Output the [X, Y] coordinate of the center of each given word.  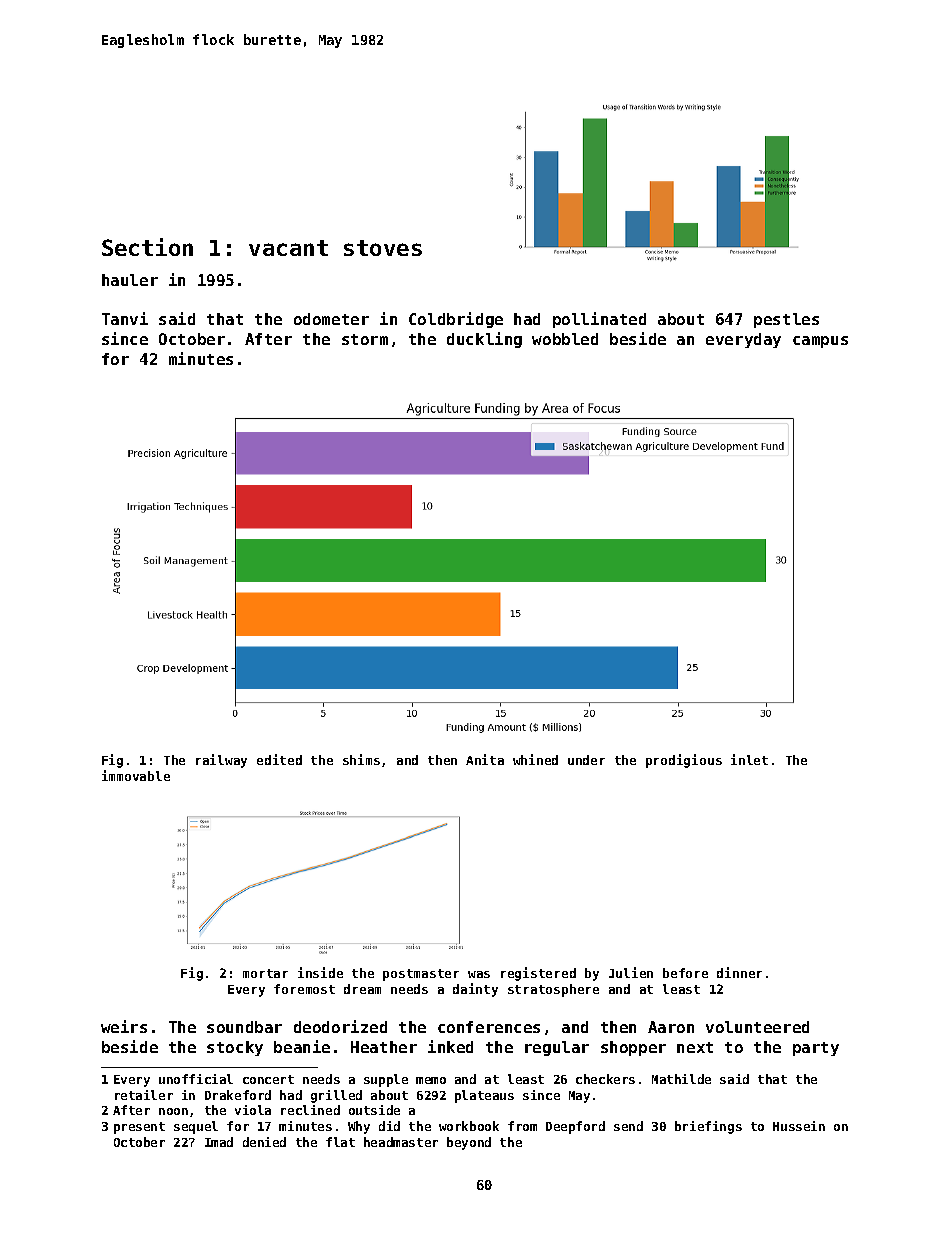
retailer [144, 1095]
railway [221, 761]
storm [365, 339]
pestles [786, 320]
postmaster [421, 975]
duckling [484, 340]
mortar [265, 973]
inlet [749, 759]
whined [535, 759]
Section [147, 247]
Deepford [575, 1127]
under [586, 760]
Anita [485, 759]
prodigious [684, 761]
